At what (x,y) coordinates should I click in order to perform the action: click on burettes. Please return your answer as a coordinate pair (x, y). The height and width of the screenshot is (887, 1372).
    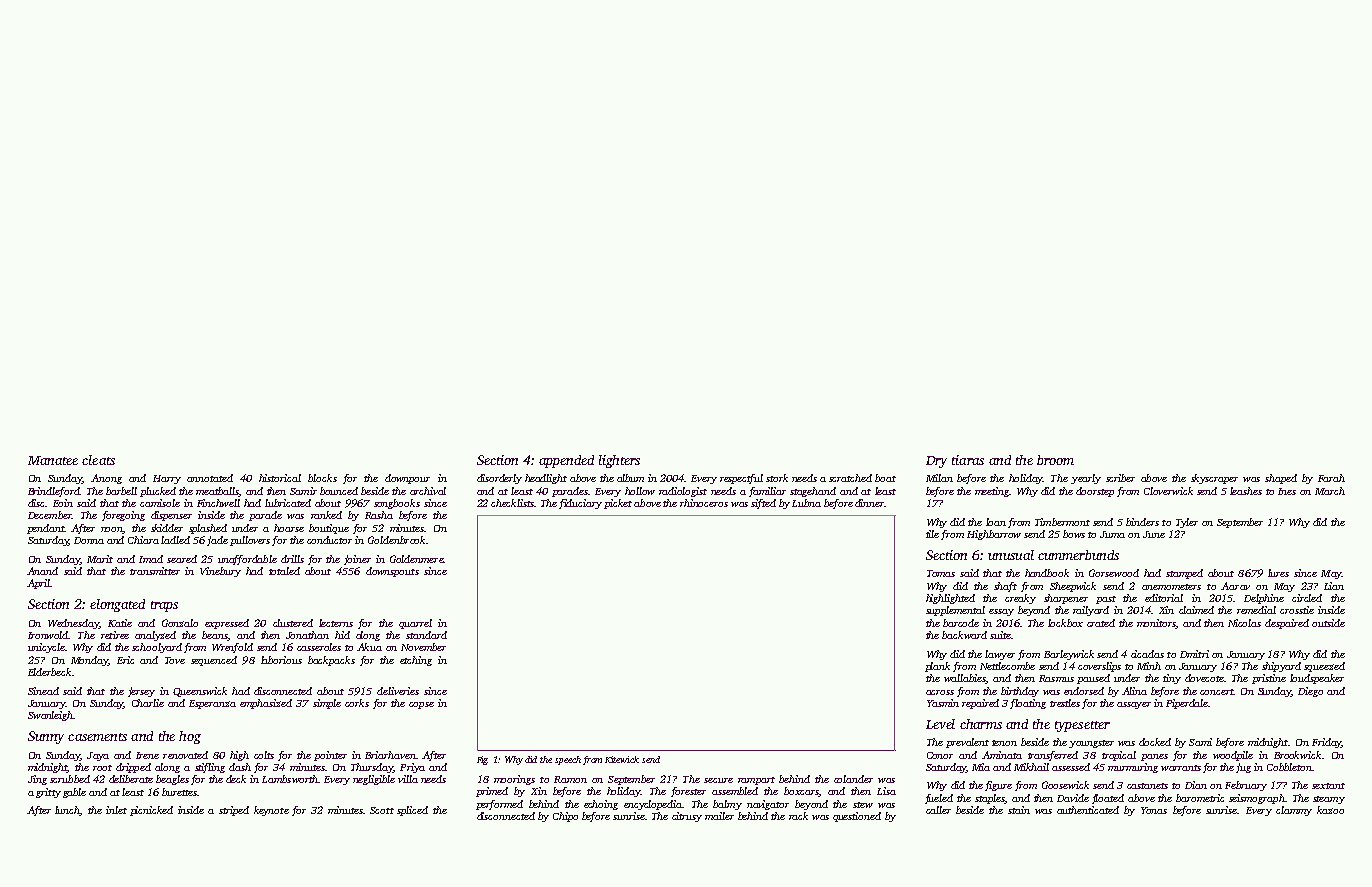
    Looking at the image, I should click on (179, 792).
